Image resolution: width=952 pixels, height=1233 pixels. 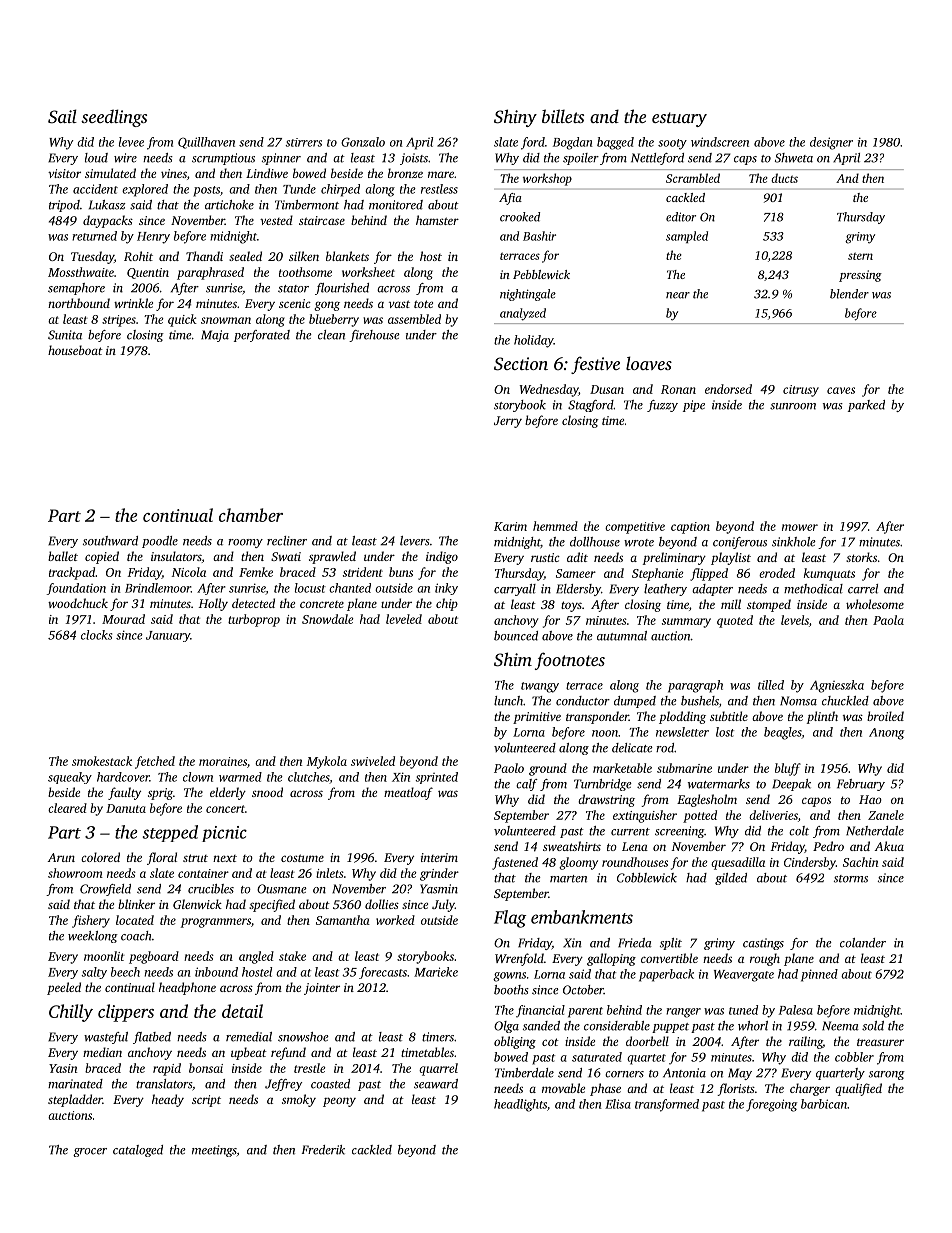 I want to click on designer, so click(x=831, y=143).
